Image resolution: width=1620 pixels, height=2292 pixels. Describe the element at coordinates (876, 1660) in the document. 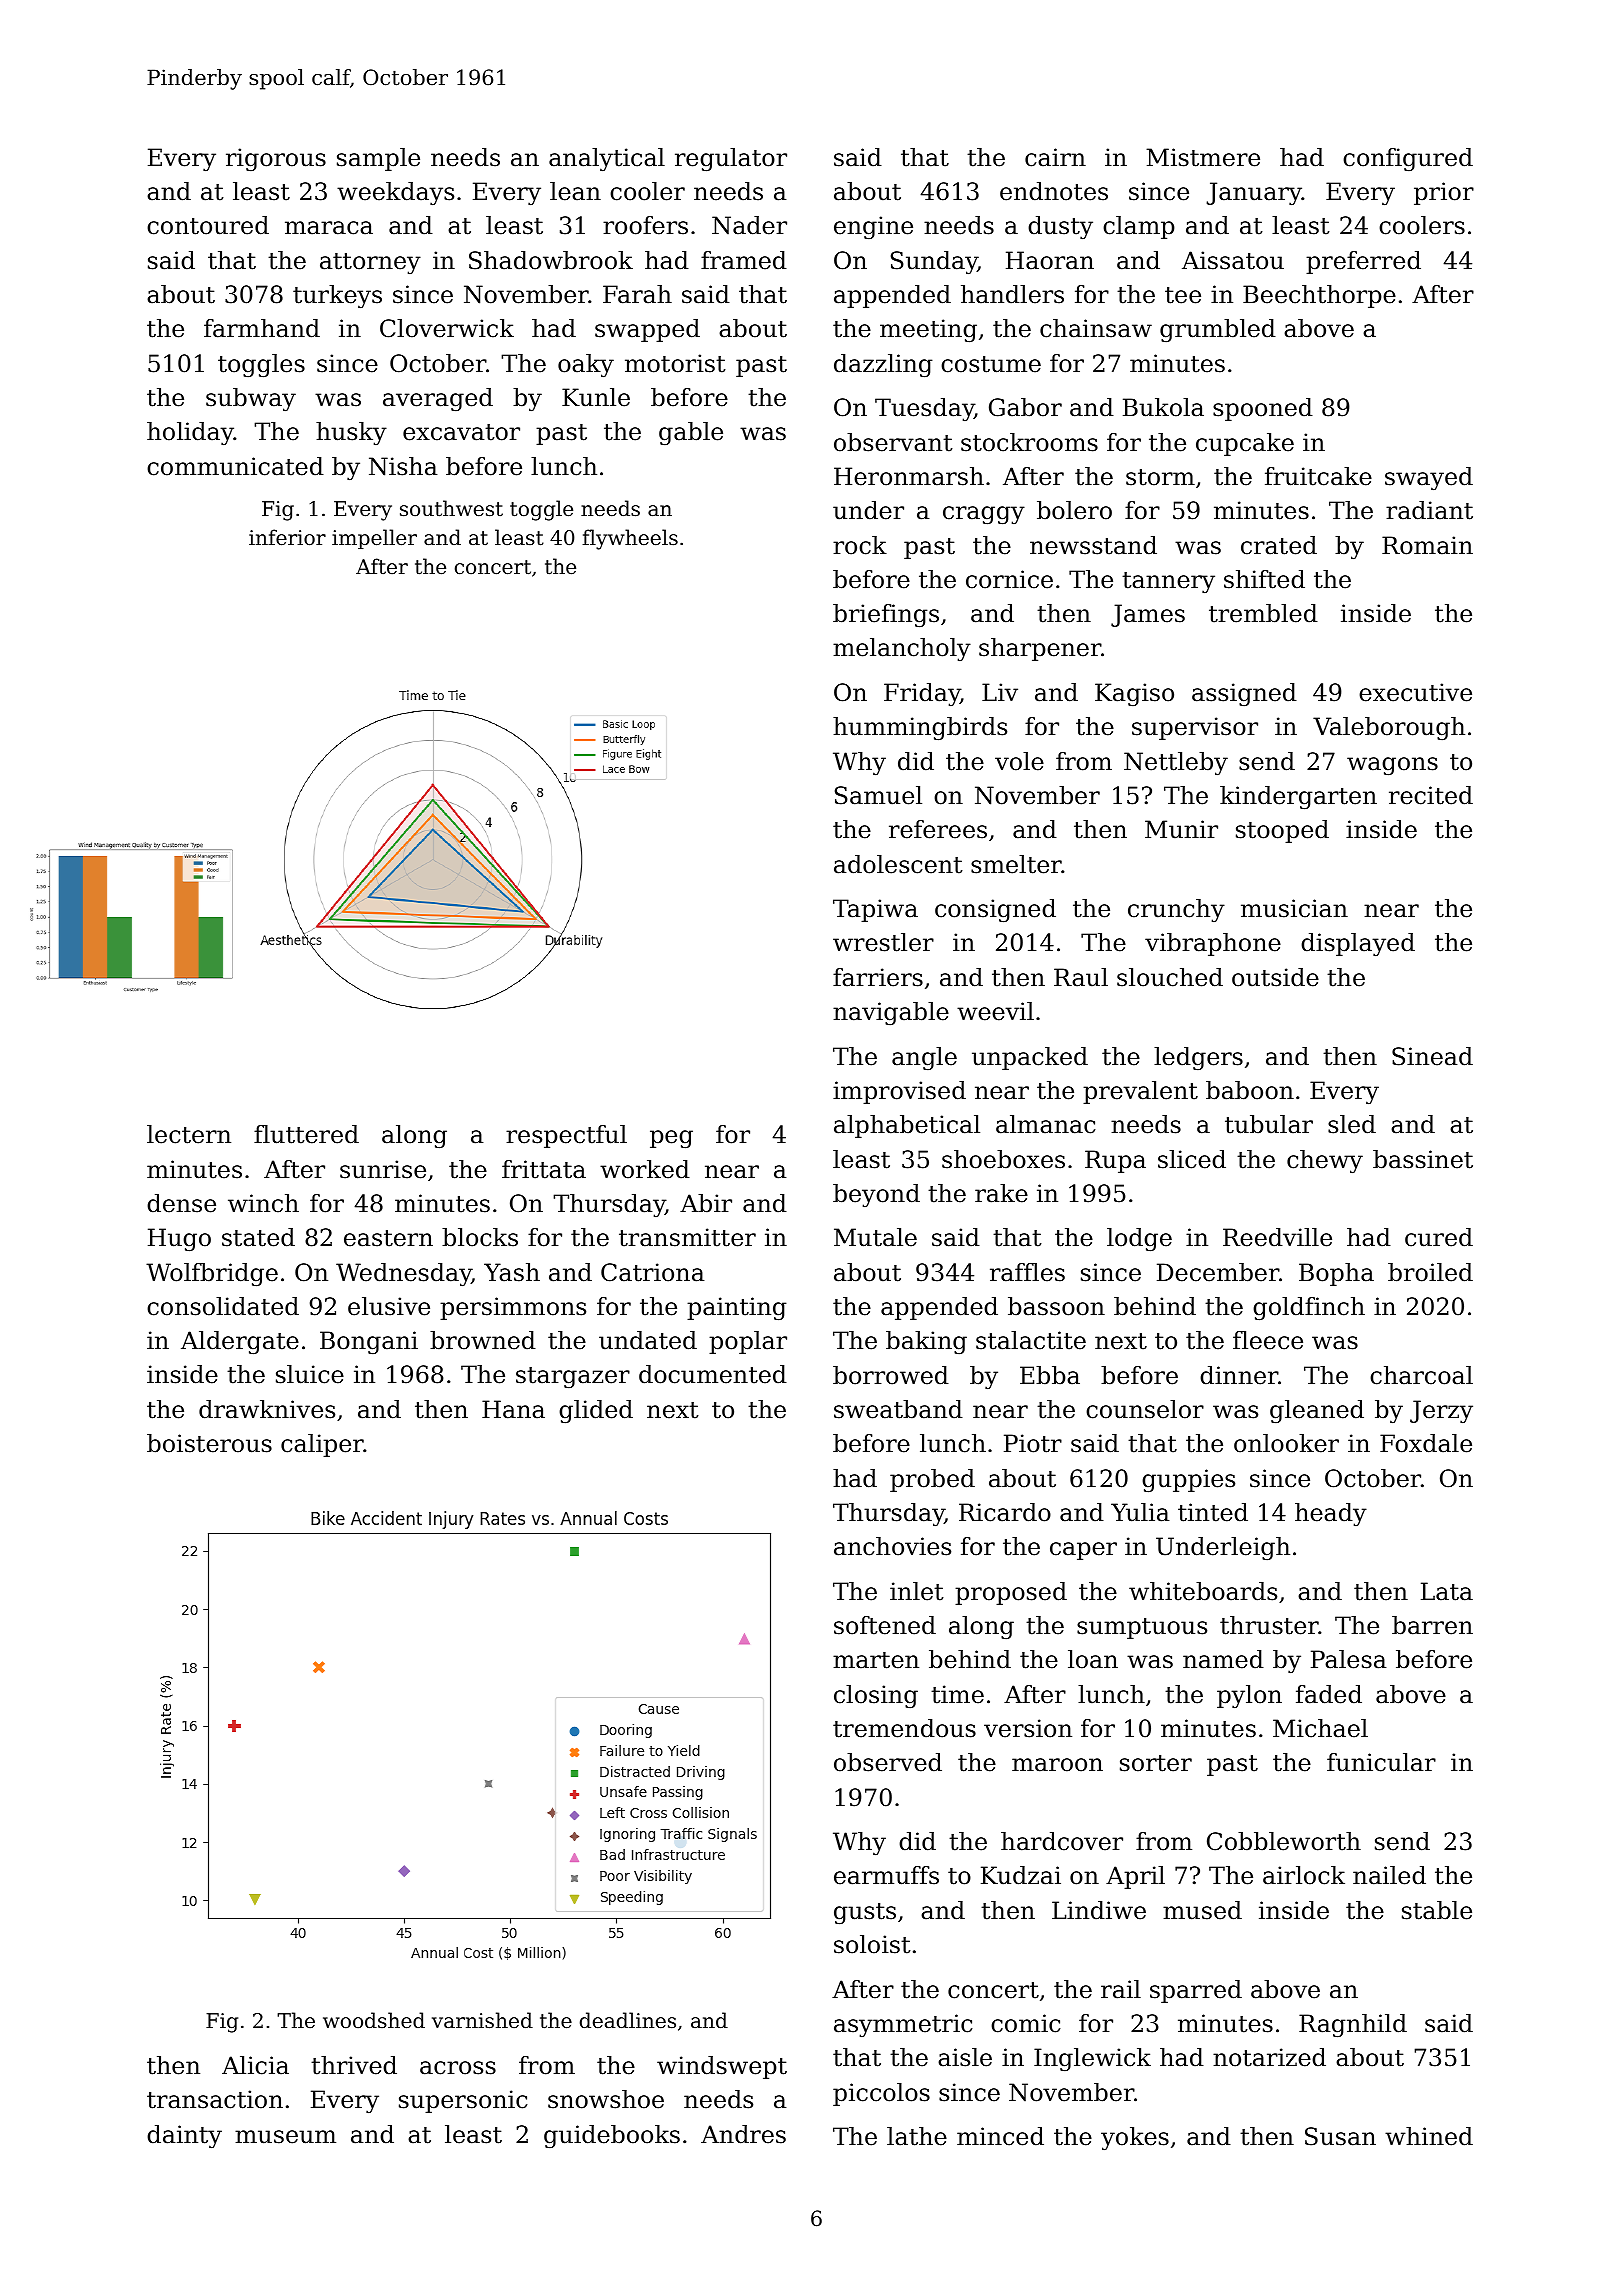

I see `marten` at that location.
